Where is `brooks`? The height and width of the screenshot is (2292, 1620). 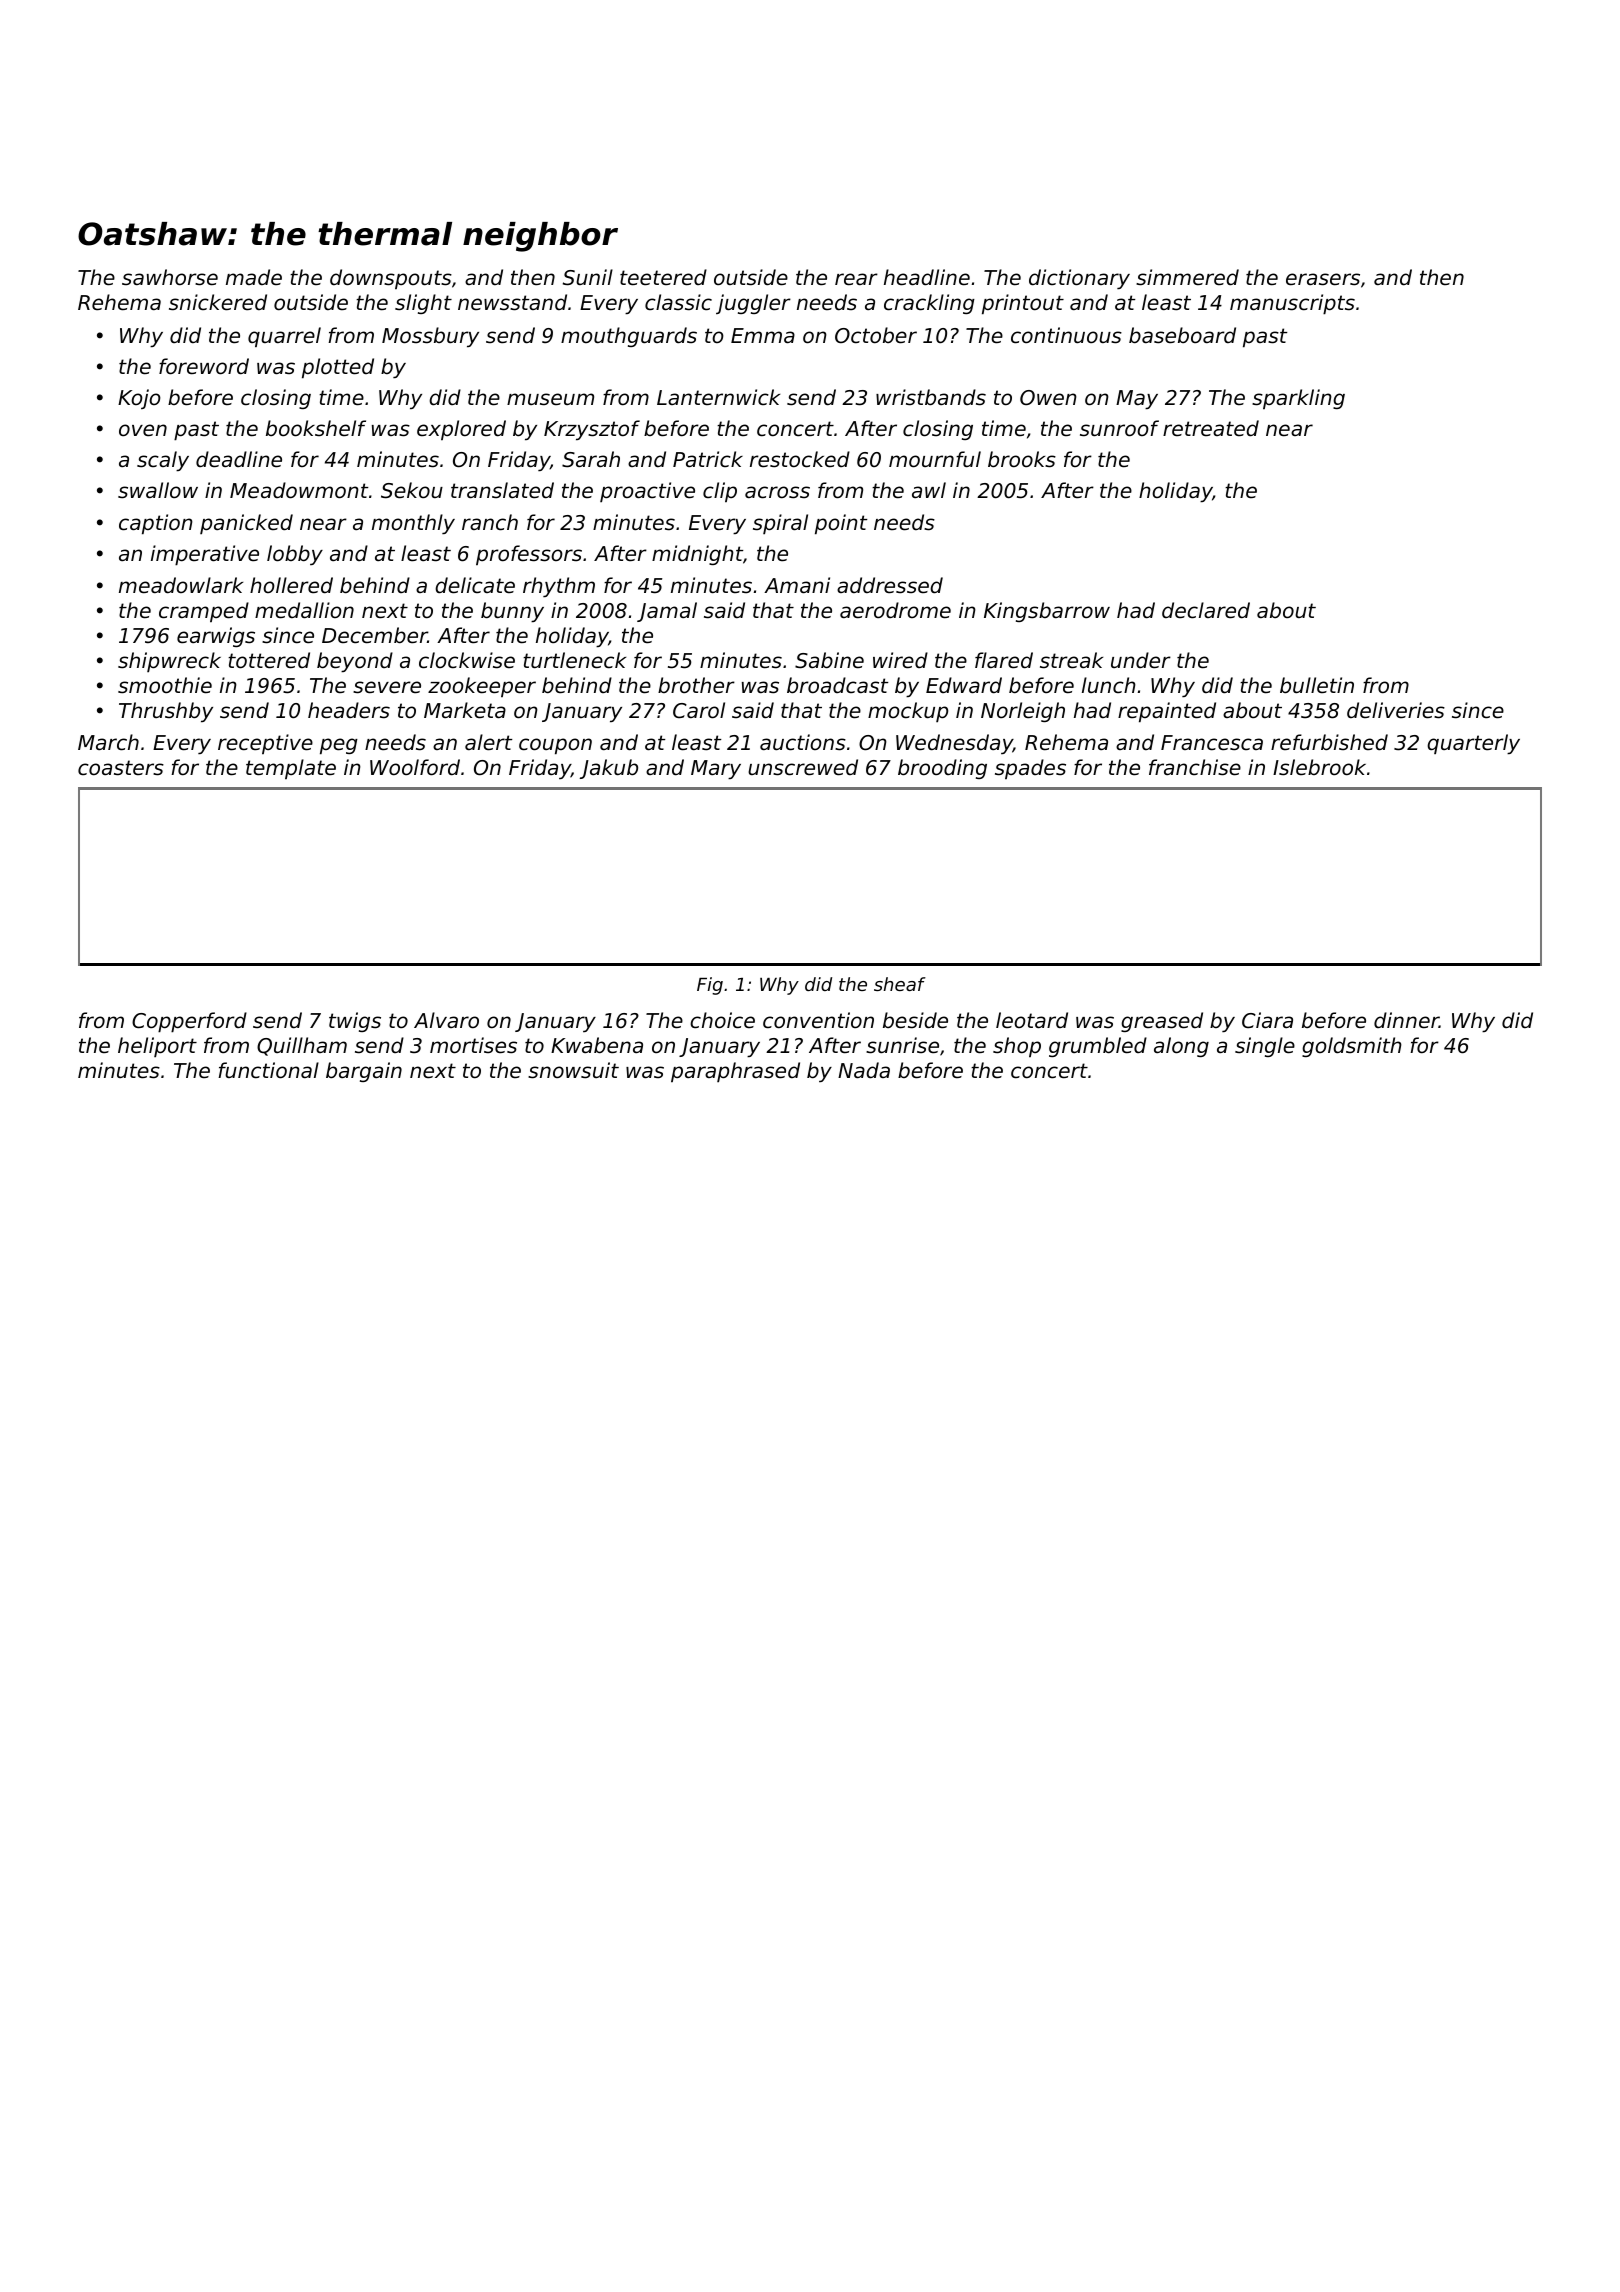 brooks is located at coordinates (1022, 459).
